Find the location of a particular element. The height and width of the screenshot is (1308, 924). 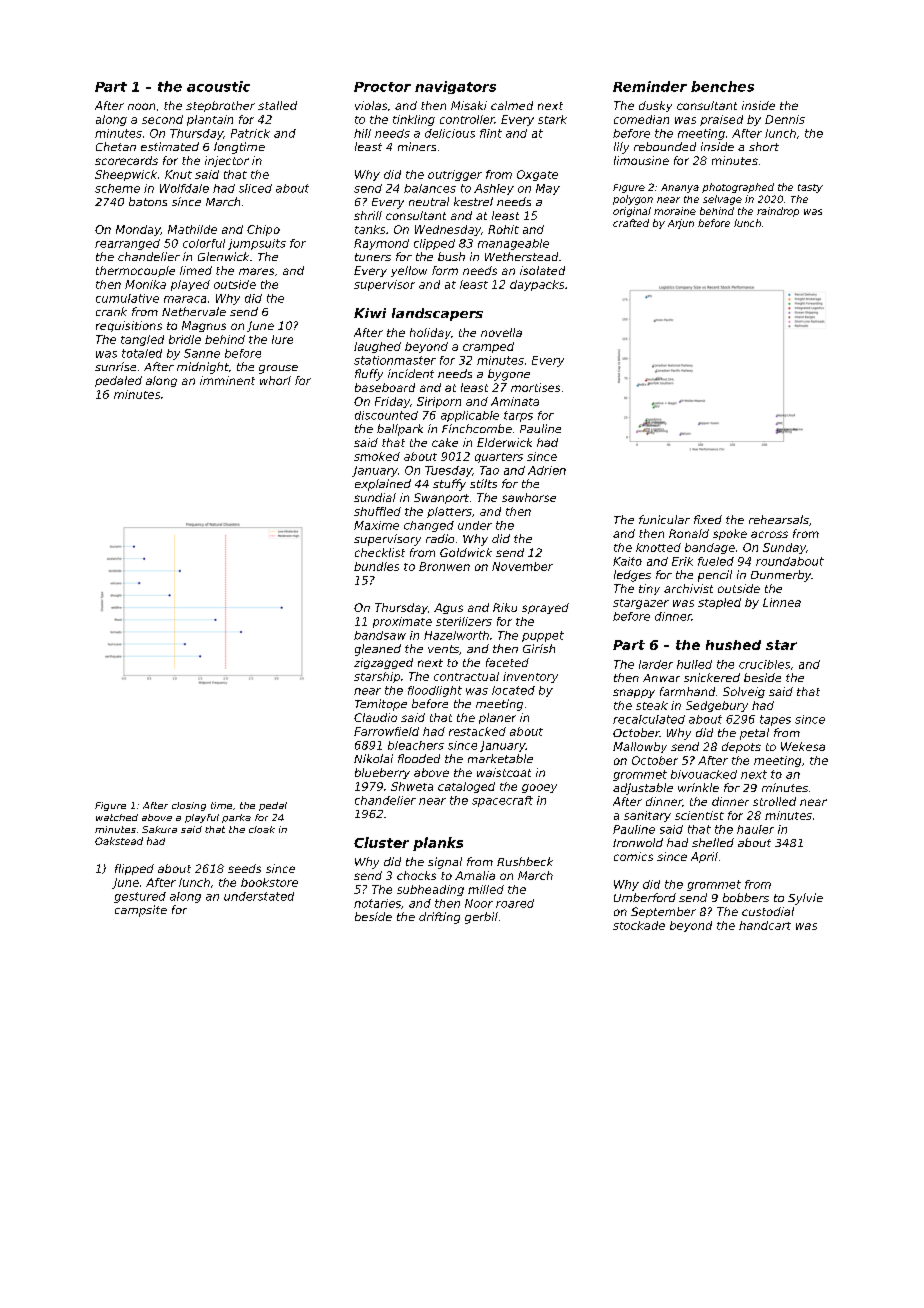

explained is located at coordinates (383, 485).
